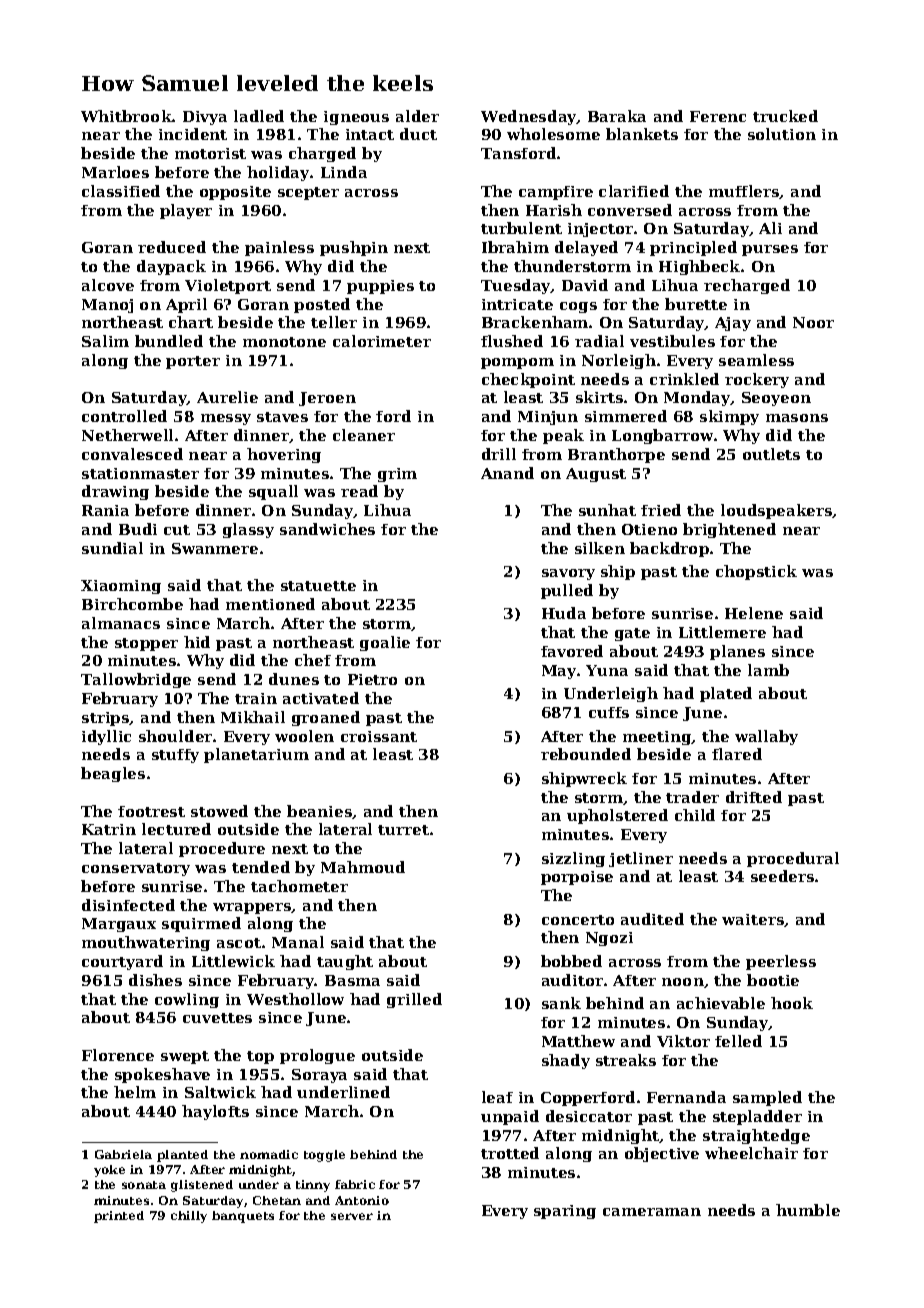 This page has height=1308, width=924. What do you see at coordinates (686, 1097) in the page?
I see `Fernanda` at bounding box center [686, 1097].
